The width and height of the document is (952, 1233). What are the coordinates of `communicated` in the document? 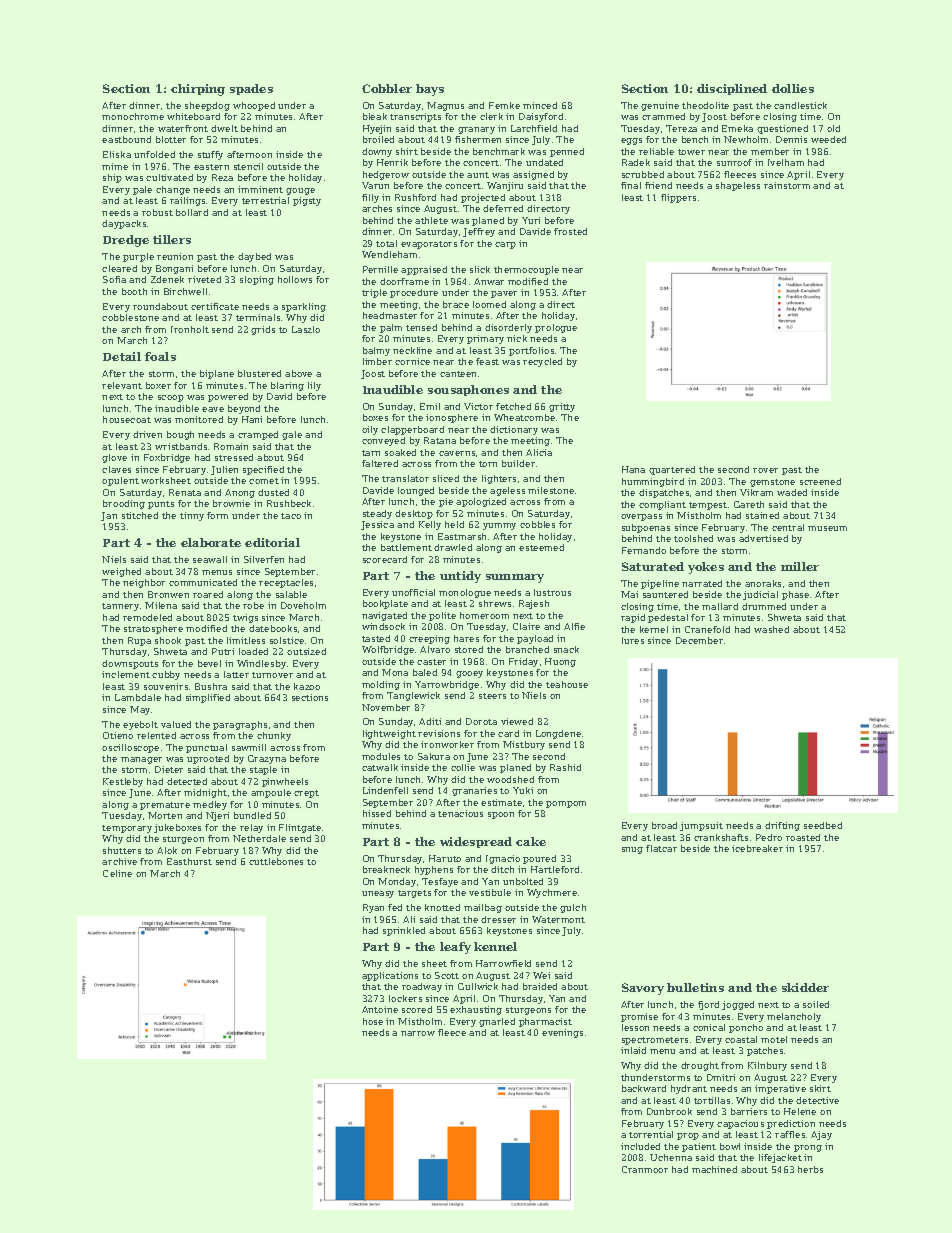 It's located at (203, 582).
